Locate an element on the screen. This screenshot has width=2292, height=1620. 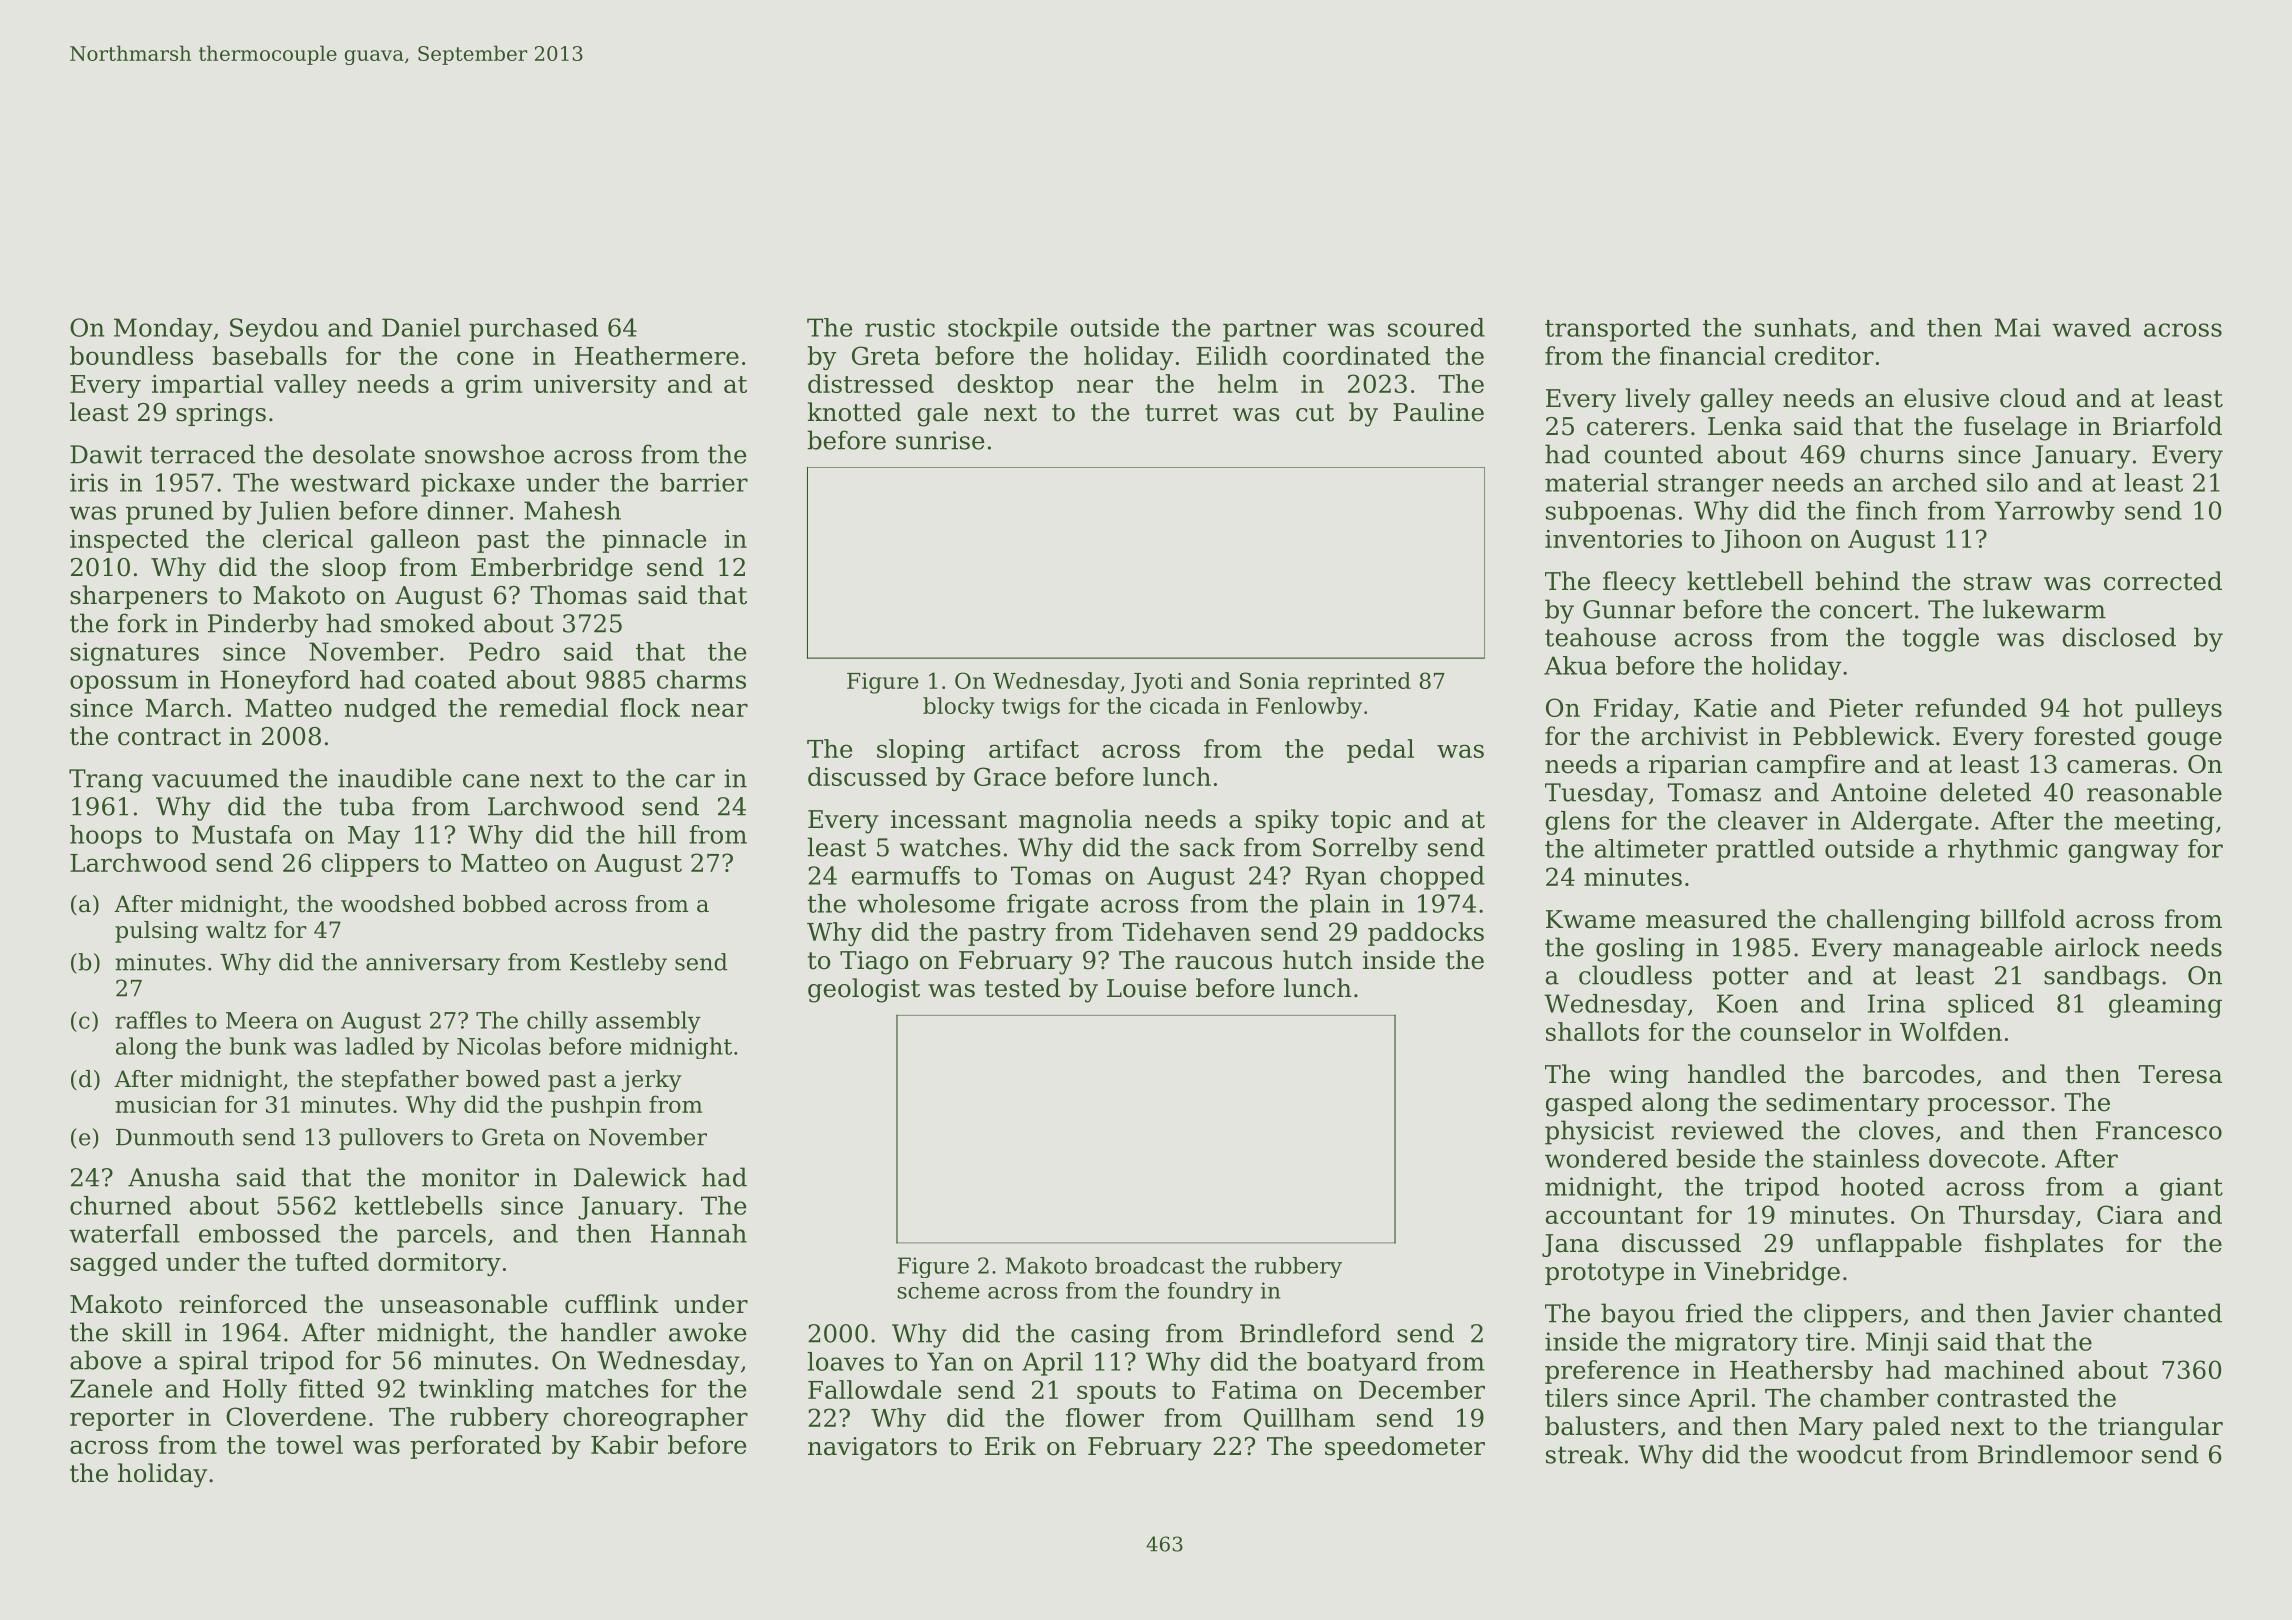
waltz is located at coordinates (236, 930).
